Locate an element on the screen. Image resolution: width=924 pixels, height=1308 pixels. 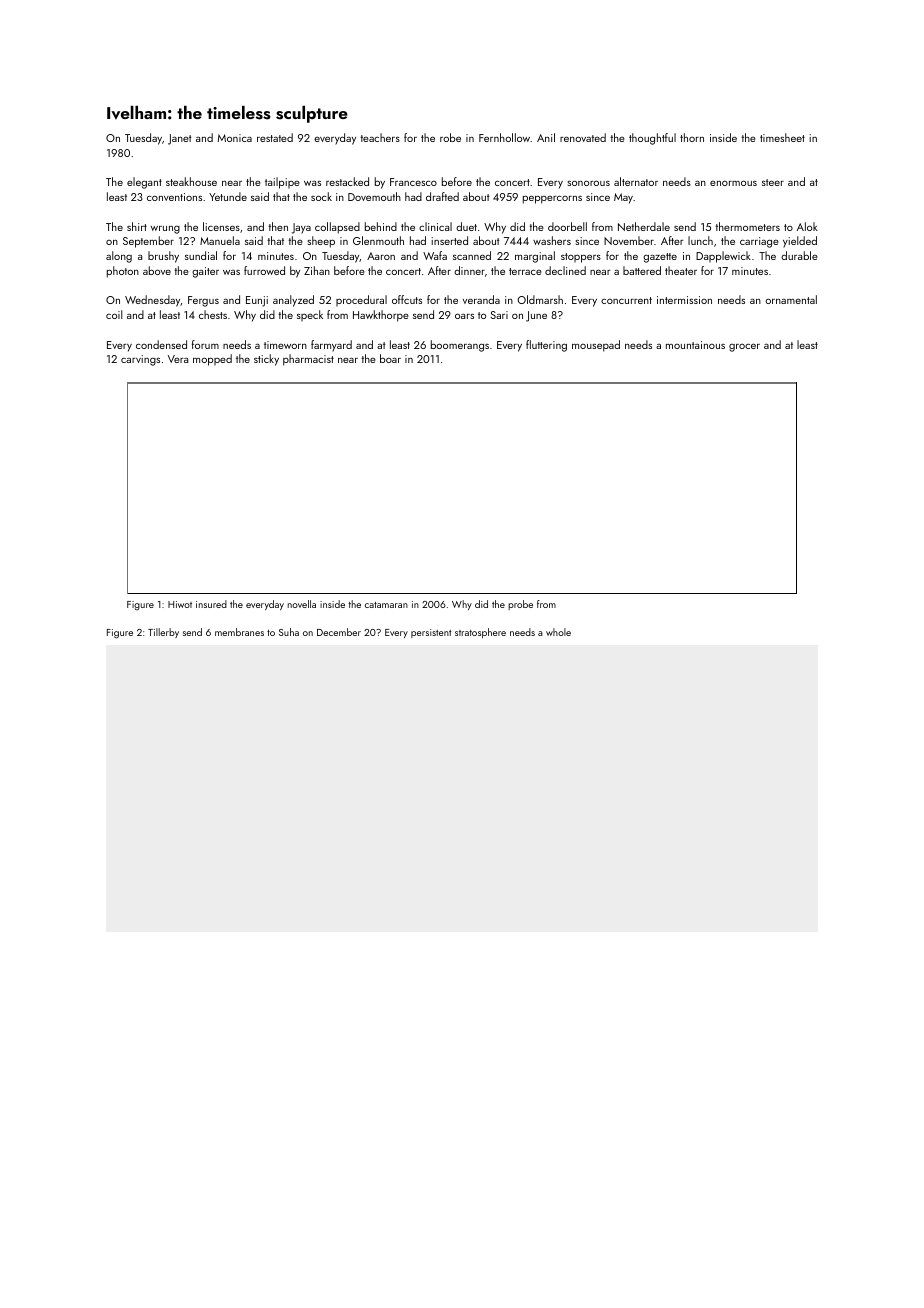
teachers is located at coordinates (380, 137).
